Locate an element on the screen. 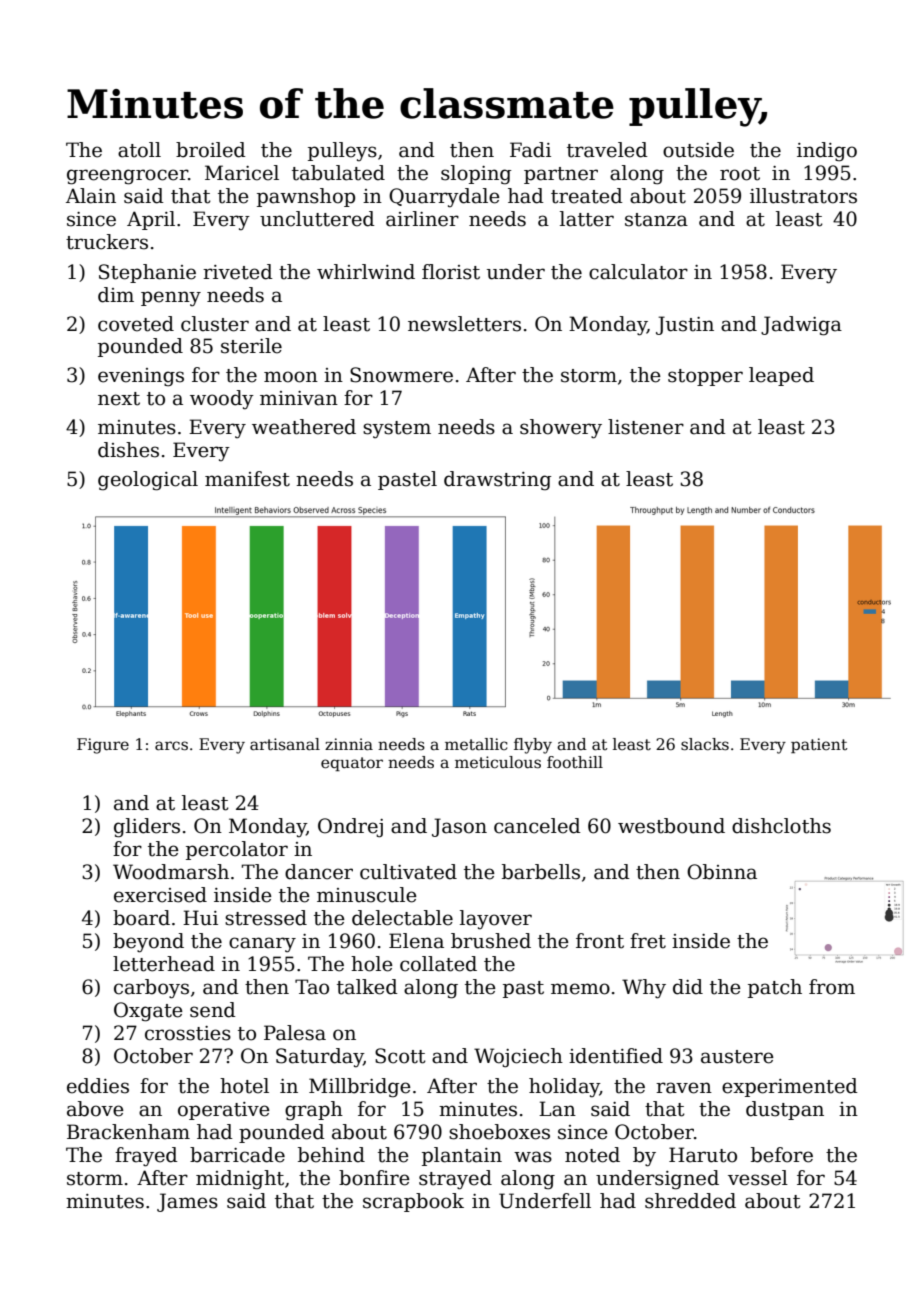 The width and height of the screenshot is (924, 1314). Quarrydale is located at coordinates (444, 198).
